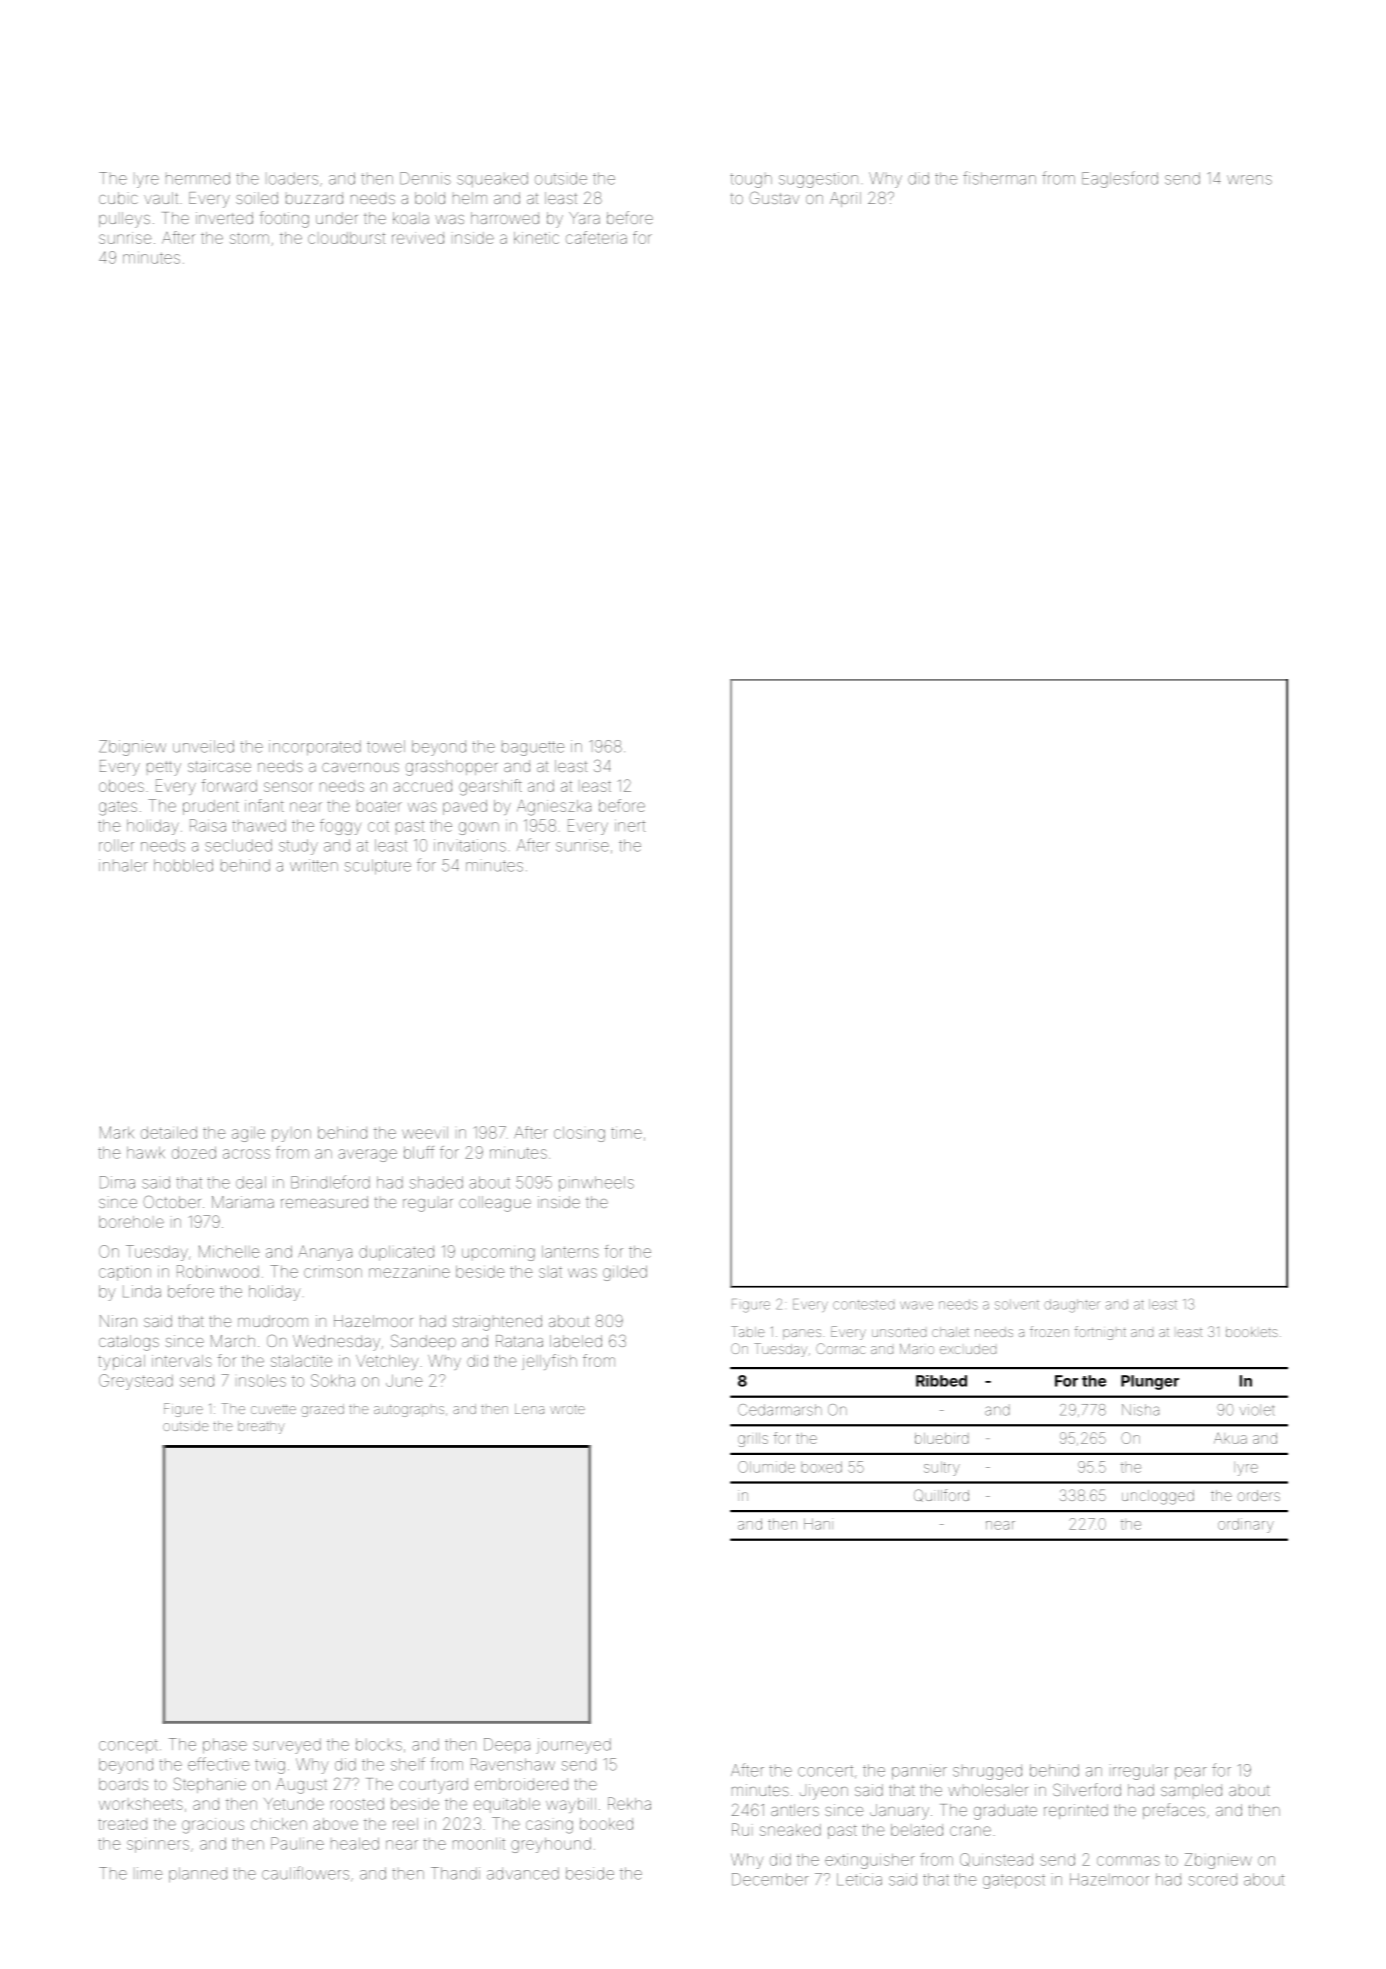  What do you see at coordinates (379, 806) in the screenshot?
I see `boater` at bounding box center [379, 806].
